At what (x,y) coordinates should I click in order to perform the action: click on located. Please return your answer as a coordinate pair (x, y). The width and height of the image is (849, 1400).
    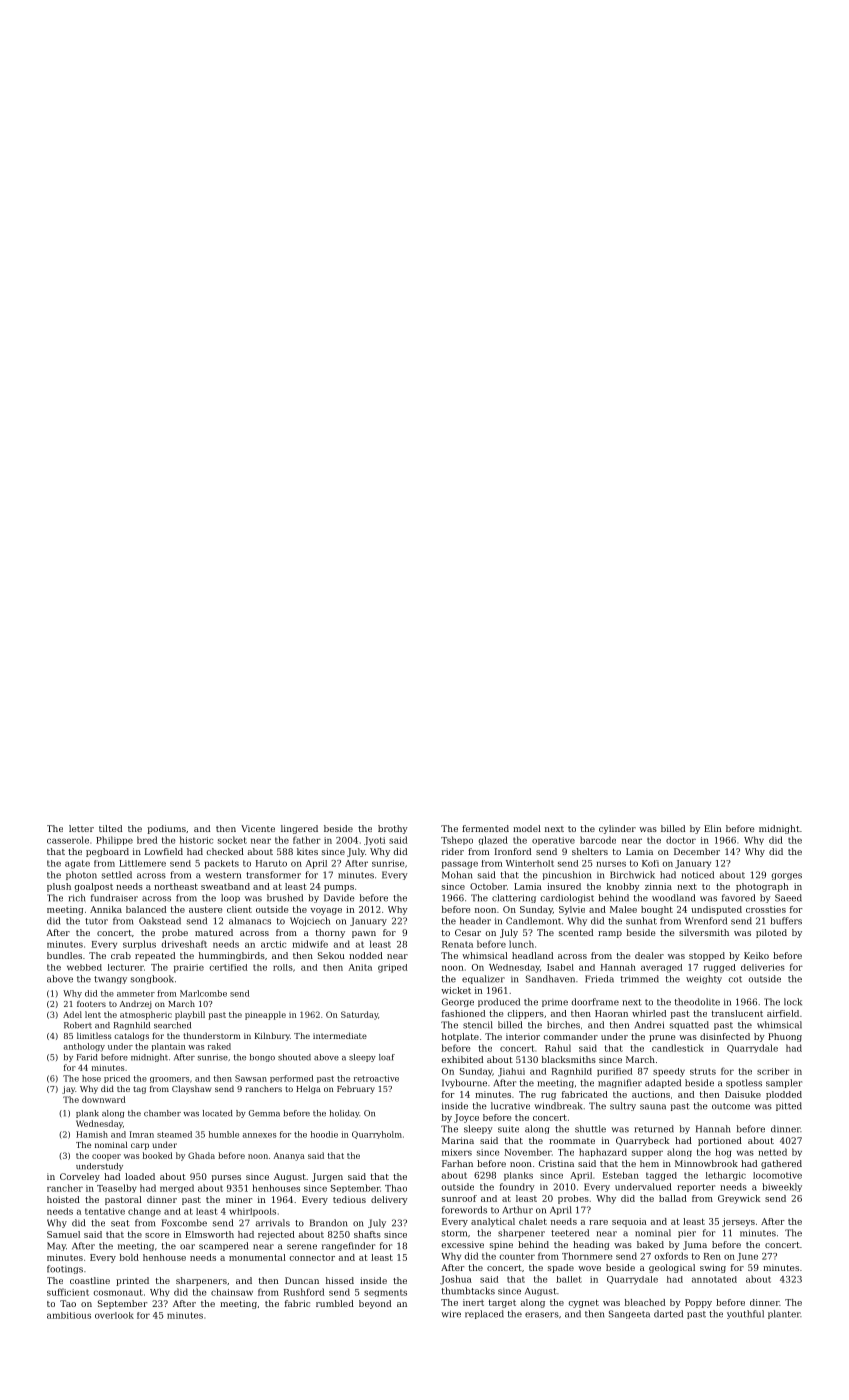
    Looking at the image, I should click on (217, 1113).
